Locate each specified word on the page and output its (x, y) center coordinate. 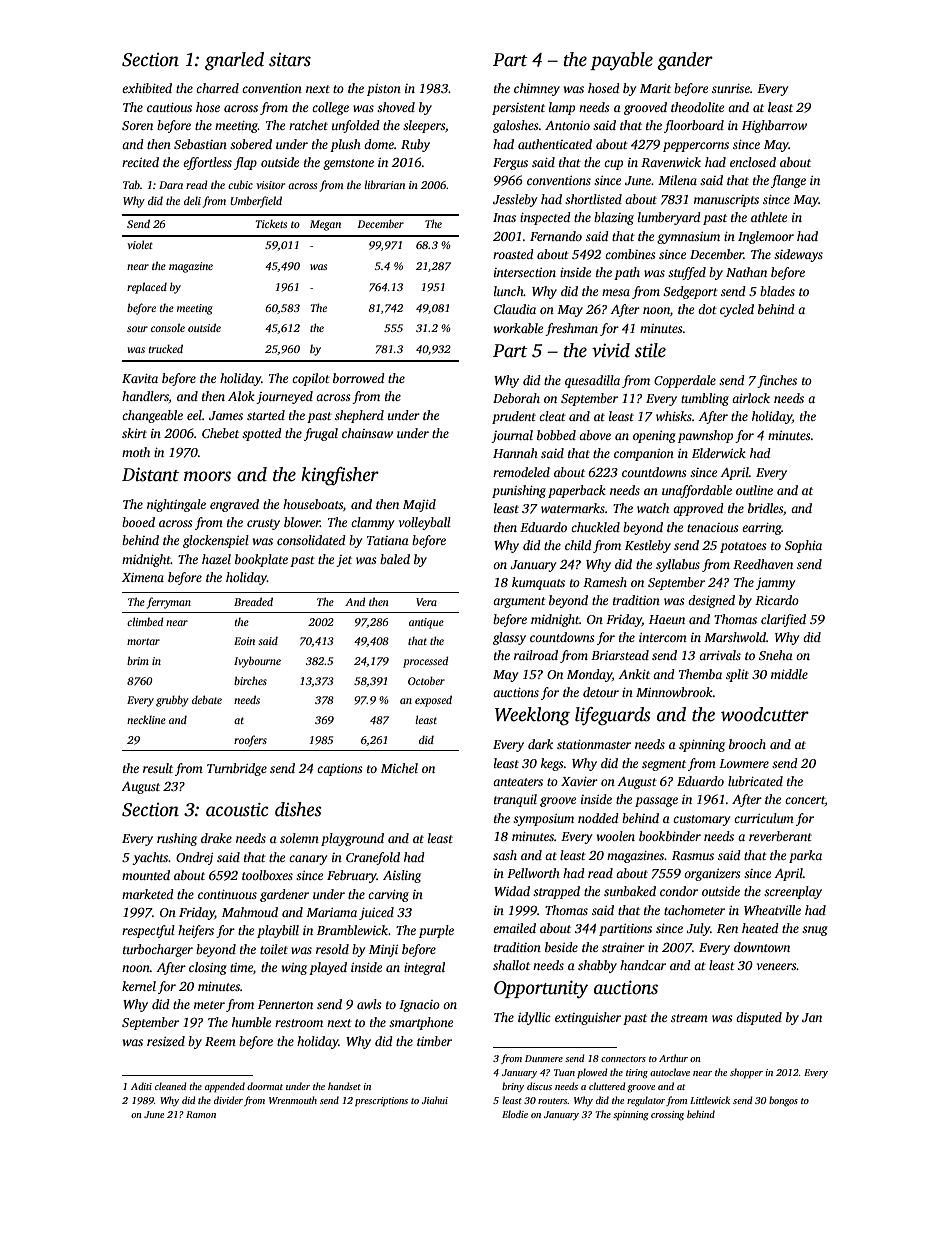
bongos (783, 1101)
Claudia (515, 309)
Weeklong (532, 716)
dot (707, 309)
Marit (655, 88)
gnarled (234, 61)
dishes (298, 809)
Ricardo (777, 600)
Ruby (415, 145)
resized (166, 1041)
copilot (311, 379)
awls (369, 1004)
